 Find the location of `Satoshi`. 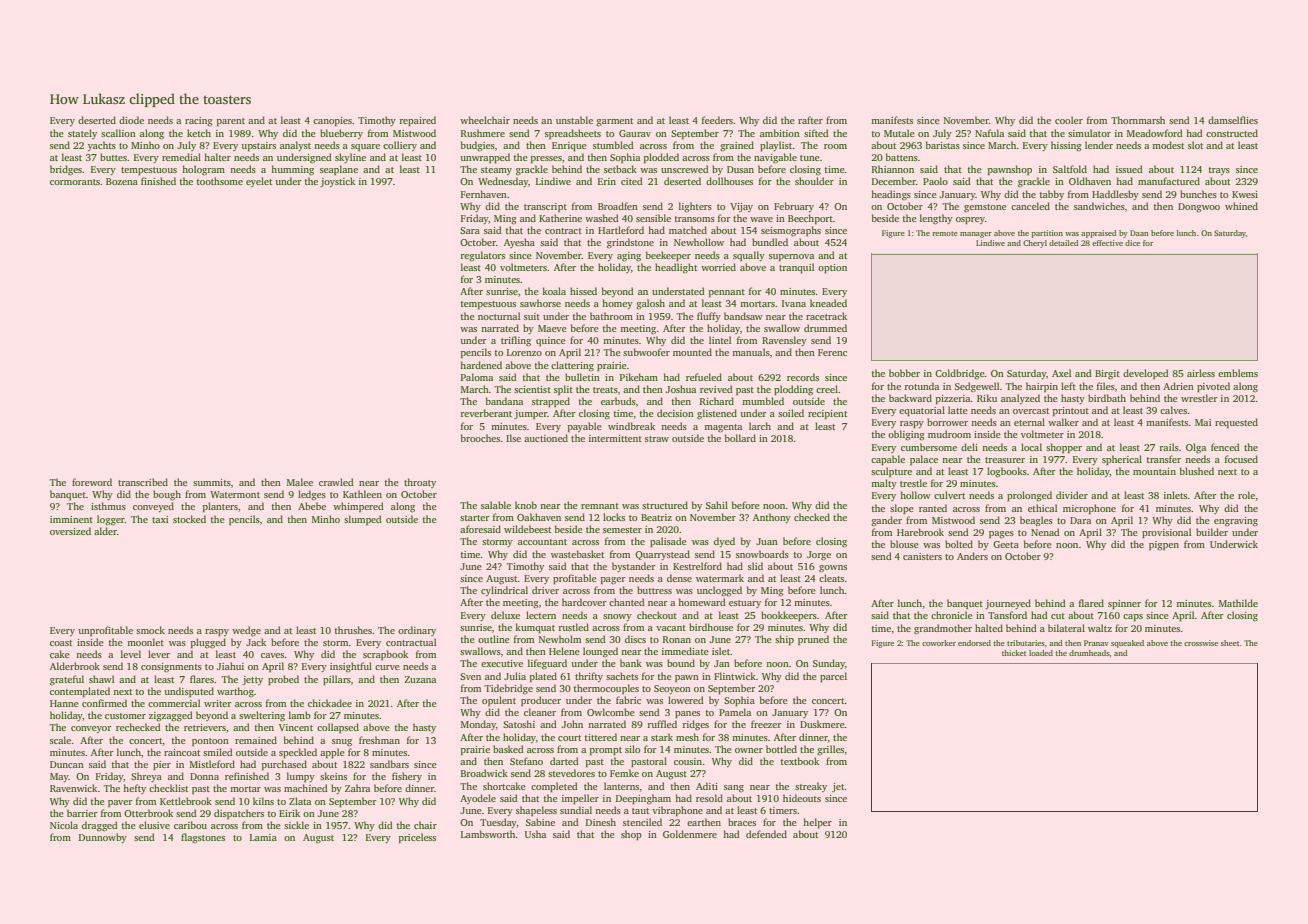

Satoshi is located at coordinates (519, 724).
